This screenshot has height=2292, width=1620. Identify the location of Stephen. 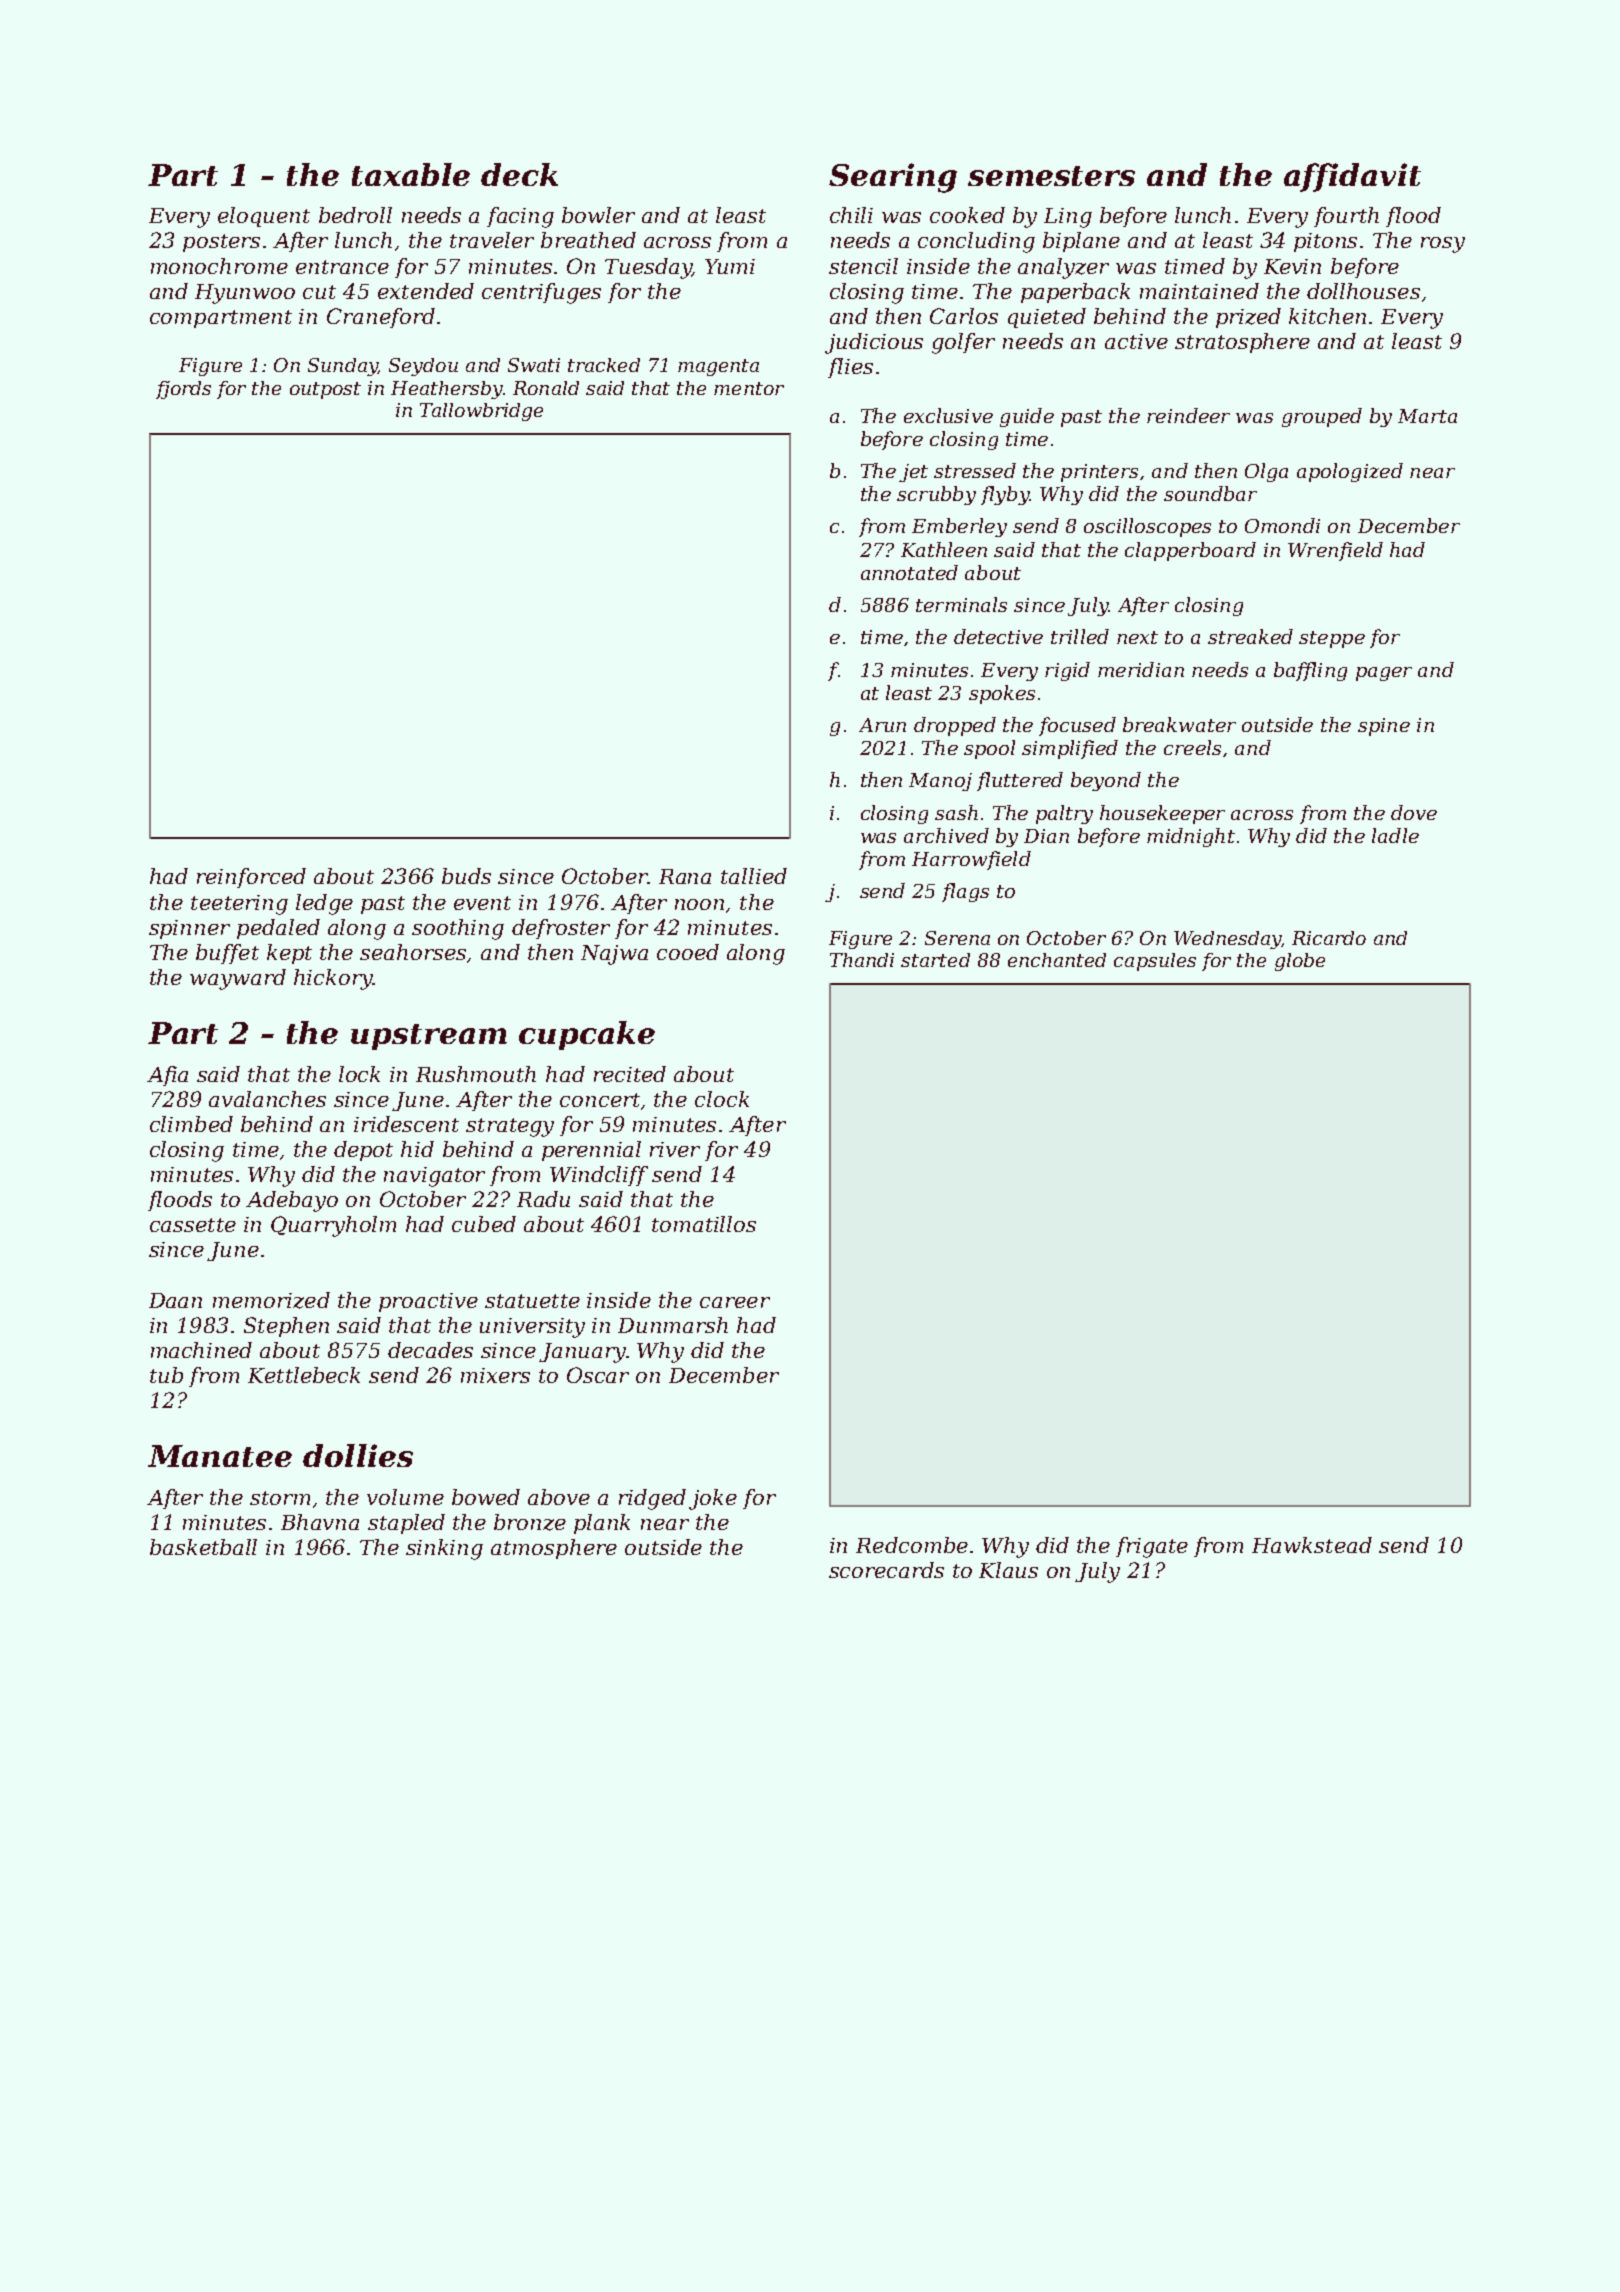
(286, 1327).
